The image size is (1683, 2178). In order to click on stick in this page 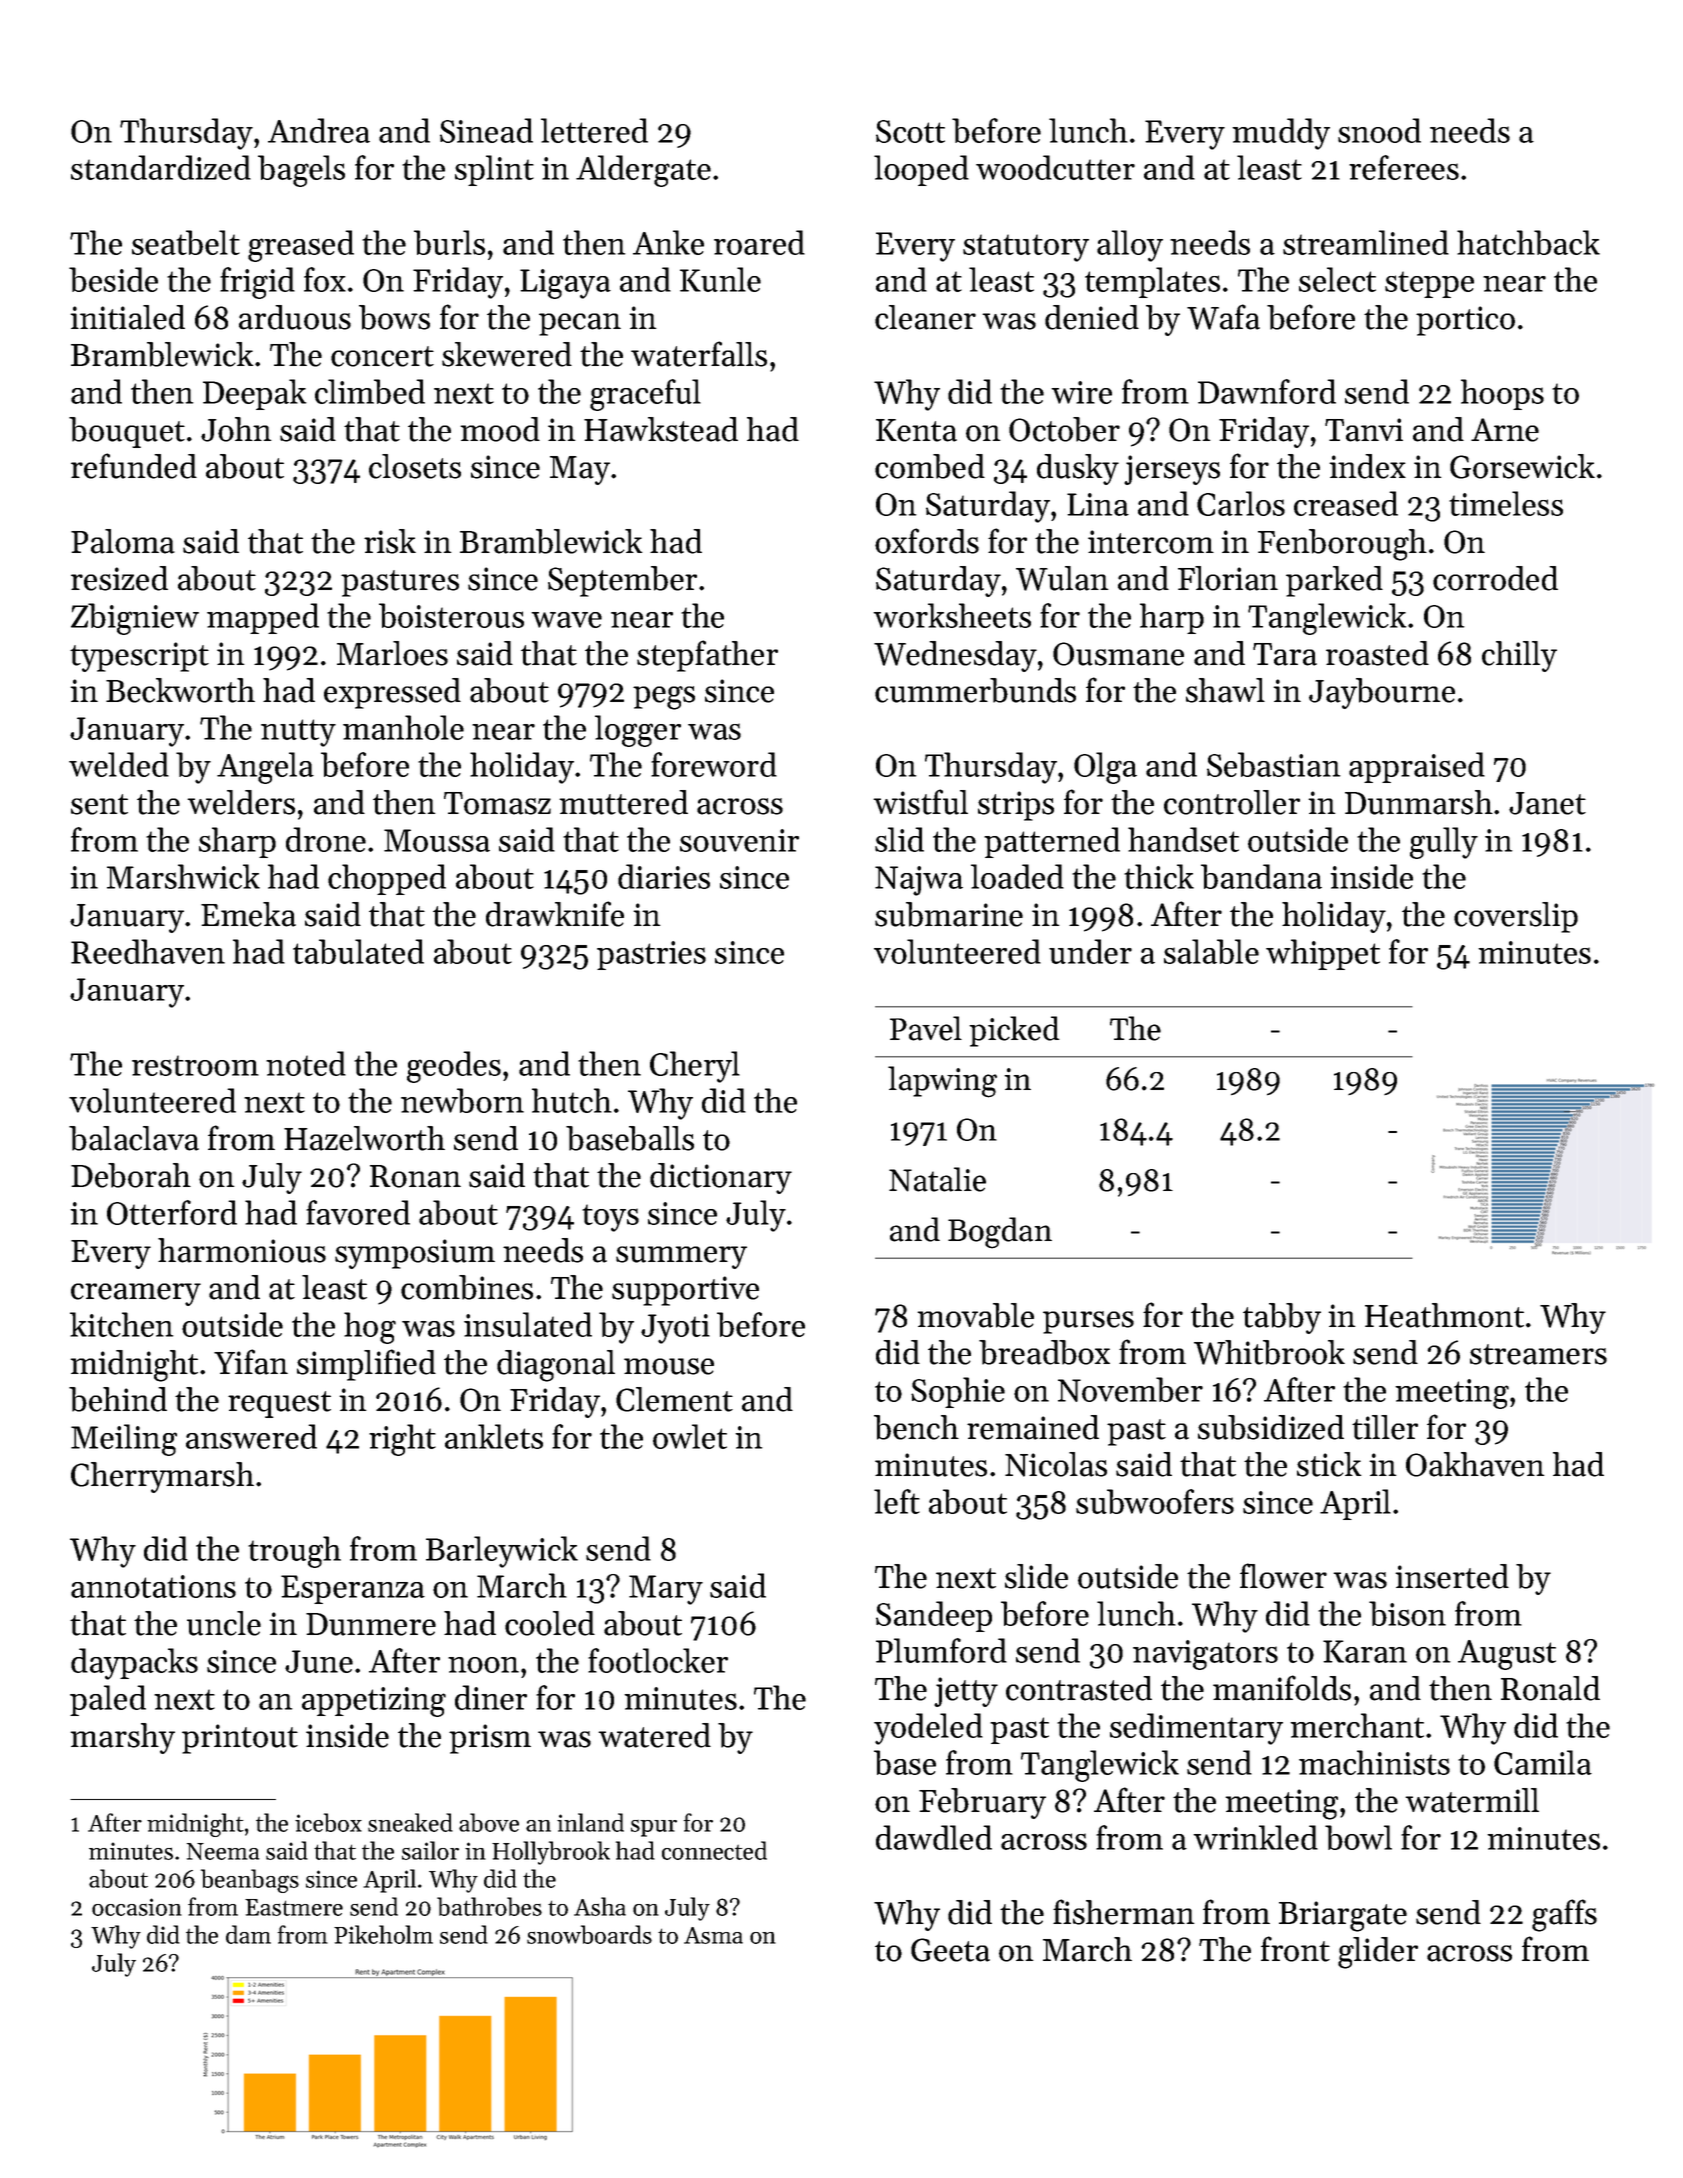, I will do `click(1329, 1464)`.
